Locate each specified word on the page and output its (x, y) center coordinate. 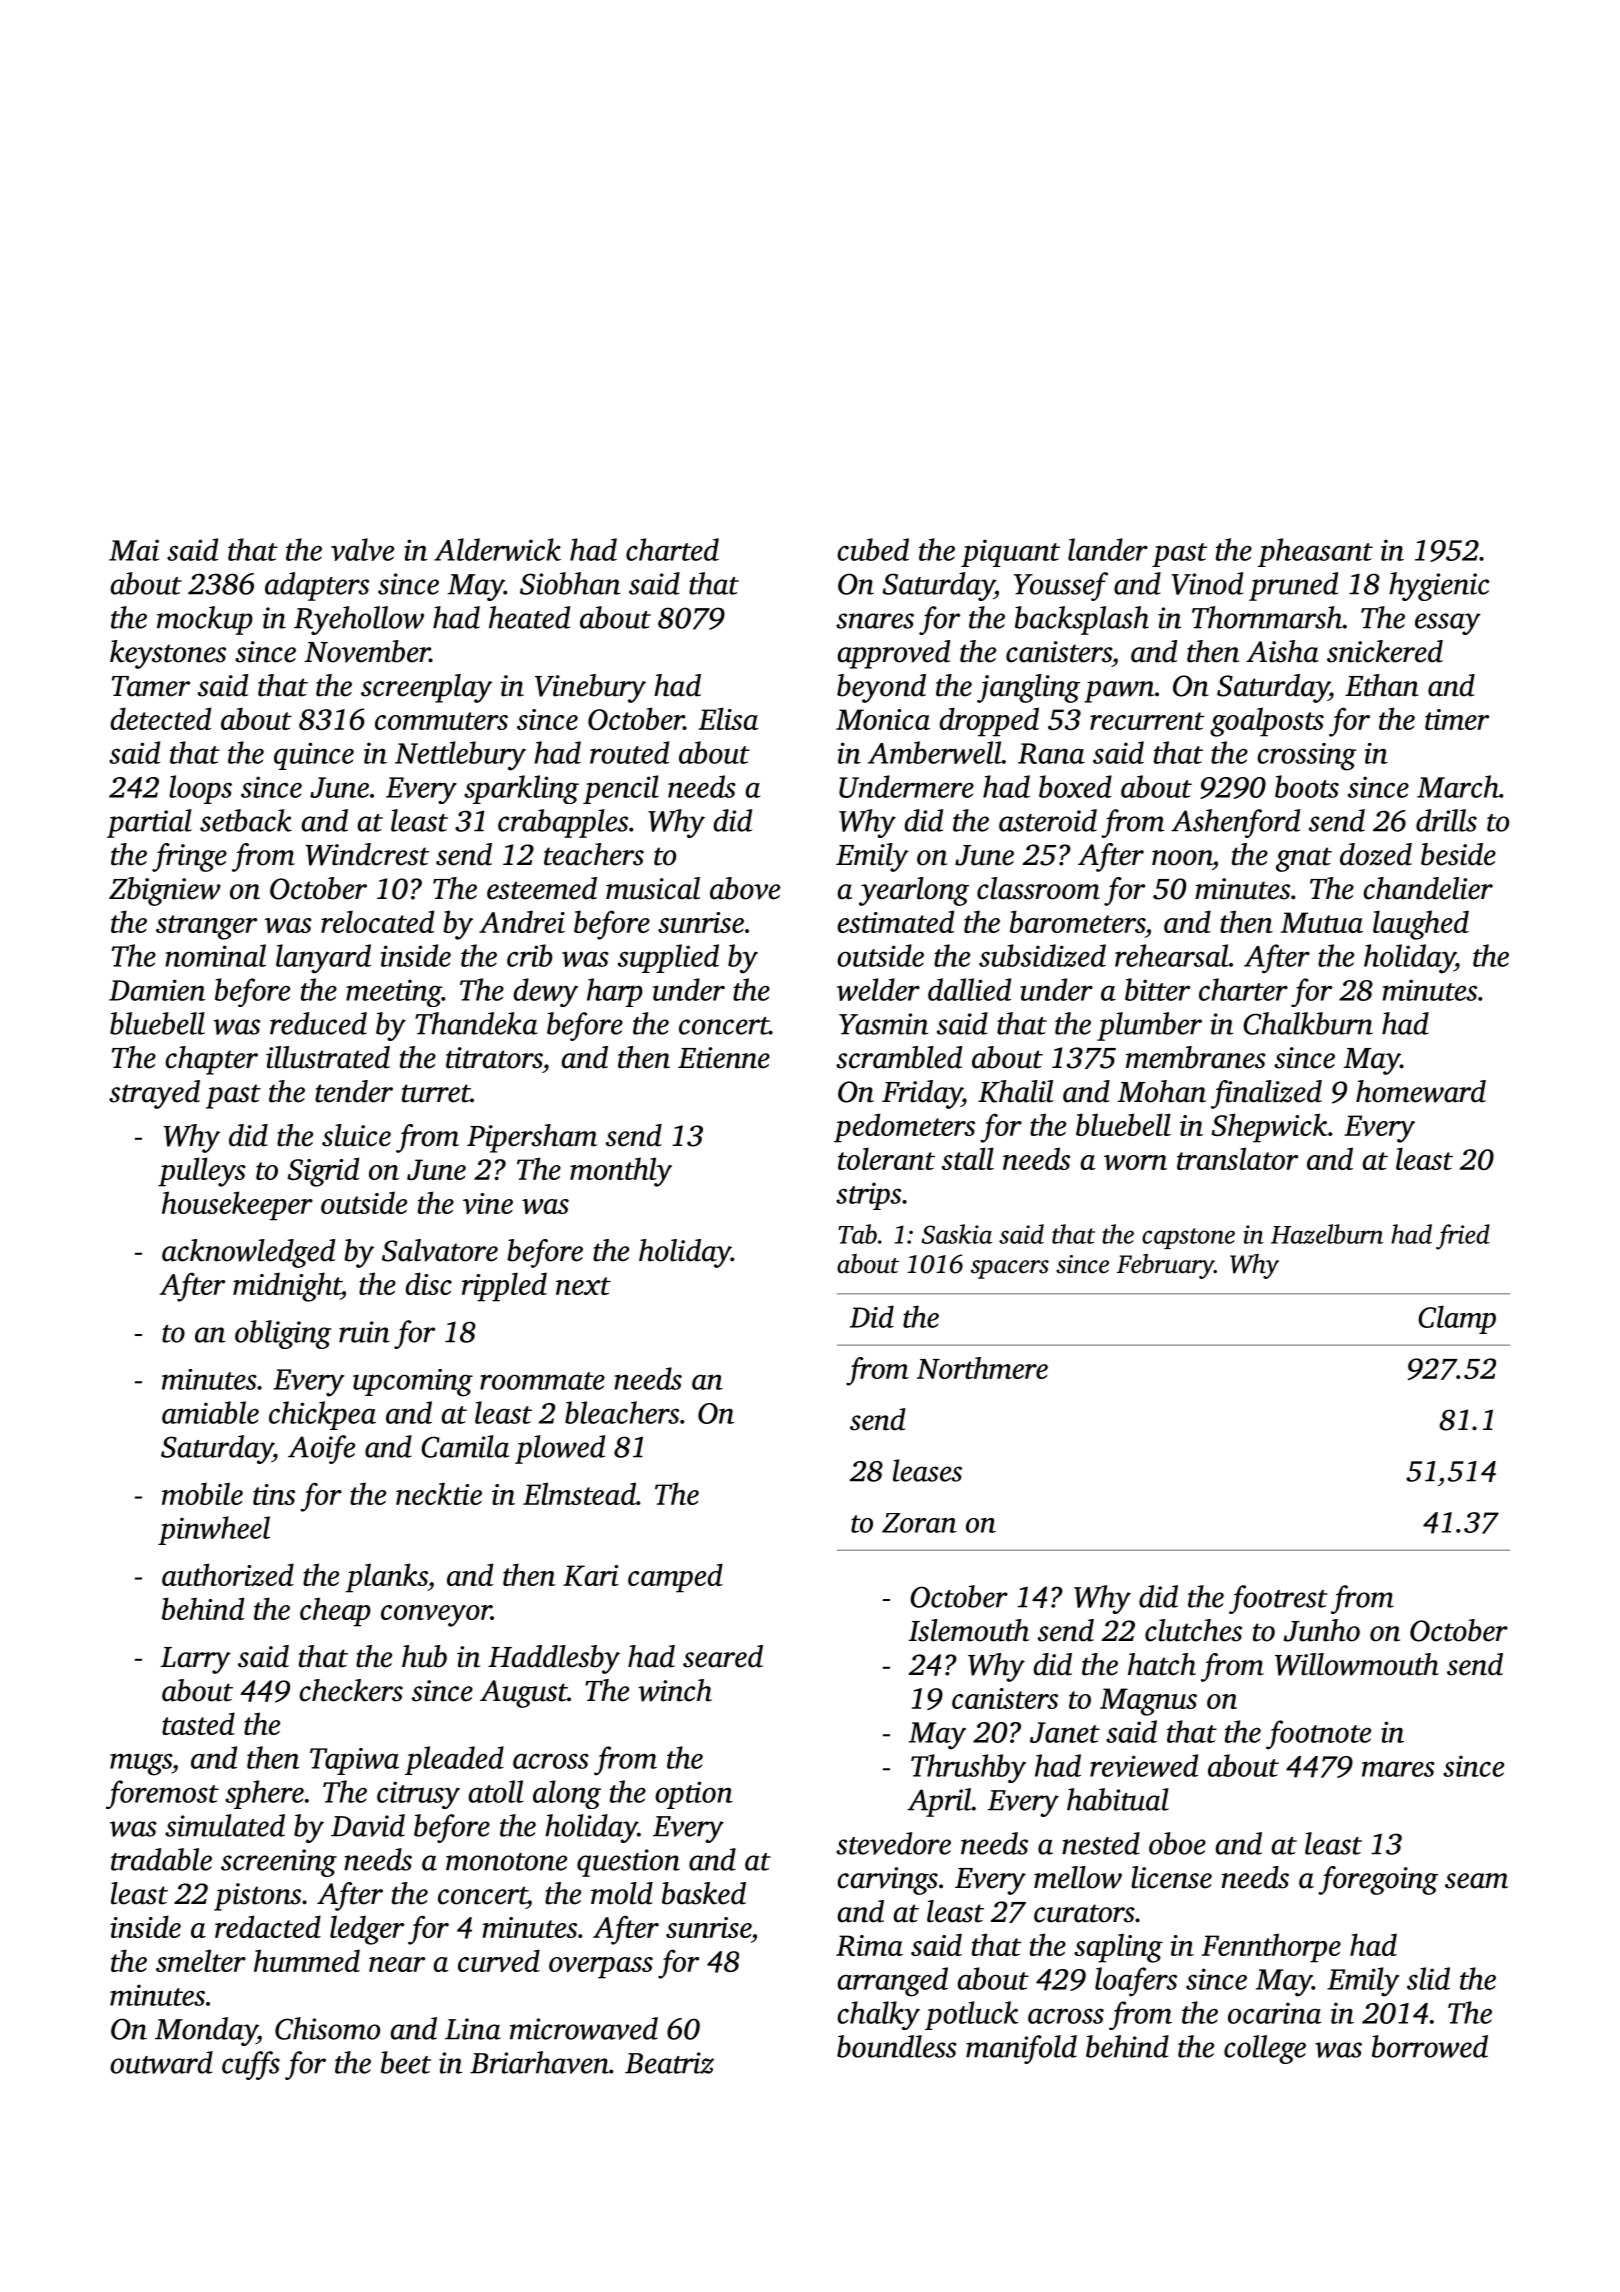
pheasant (1315, 552)
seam (1476, 1881)
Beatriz (669, 2063)
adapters (317, 586)
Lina (473, 2029)
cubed (873, 549)
